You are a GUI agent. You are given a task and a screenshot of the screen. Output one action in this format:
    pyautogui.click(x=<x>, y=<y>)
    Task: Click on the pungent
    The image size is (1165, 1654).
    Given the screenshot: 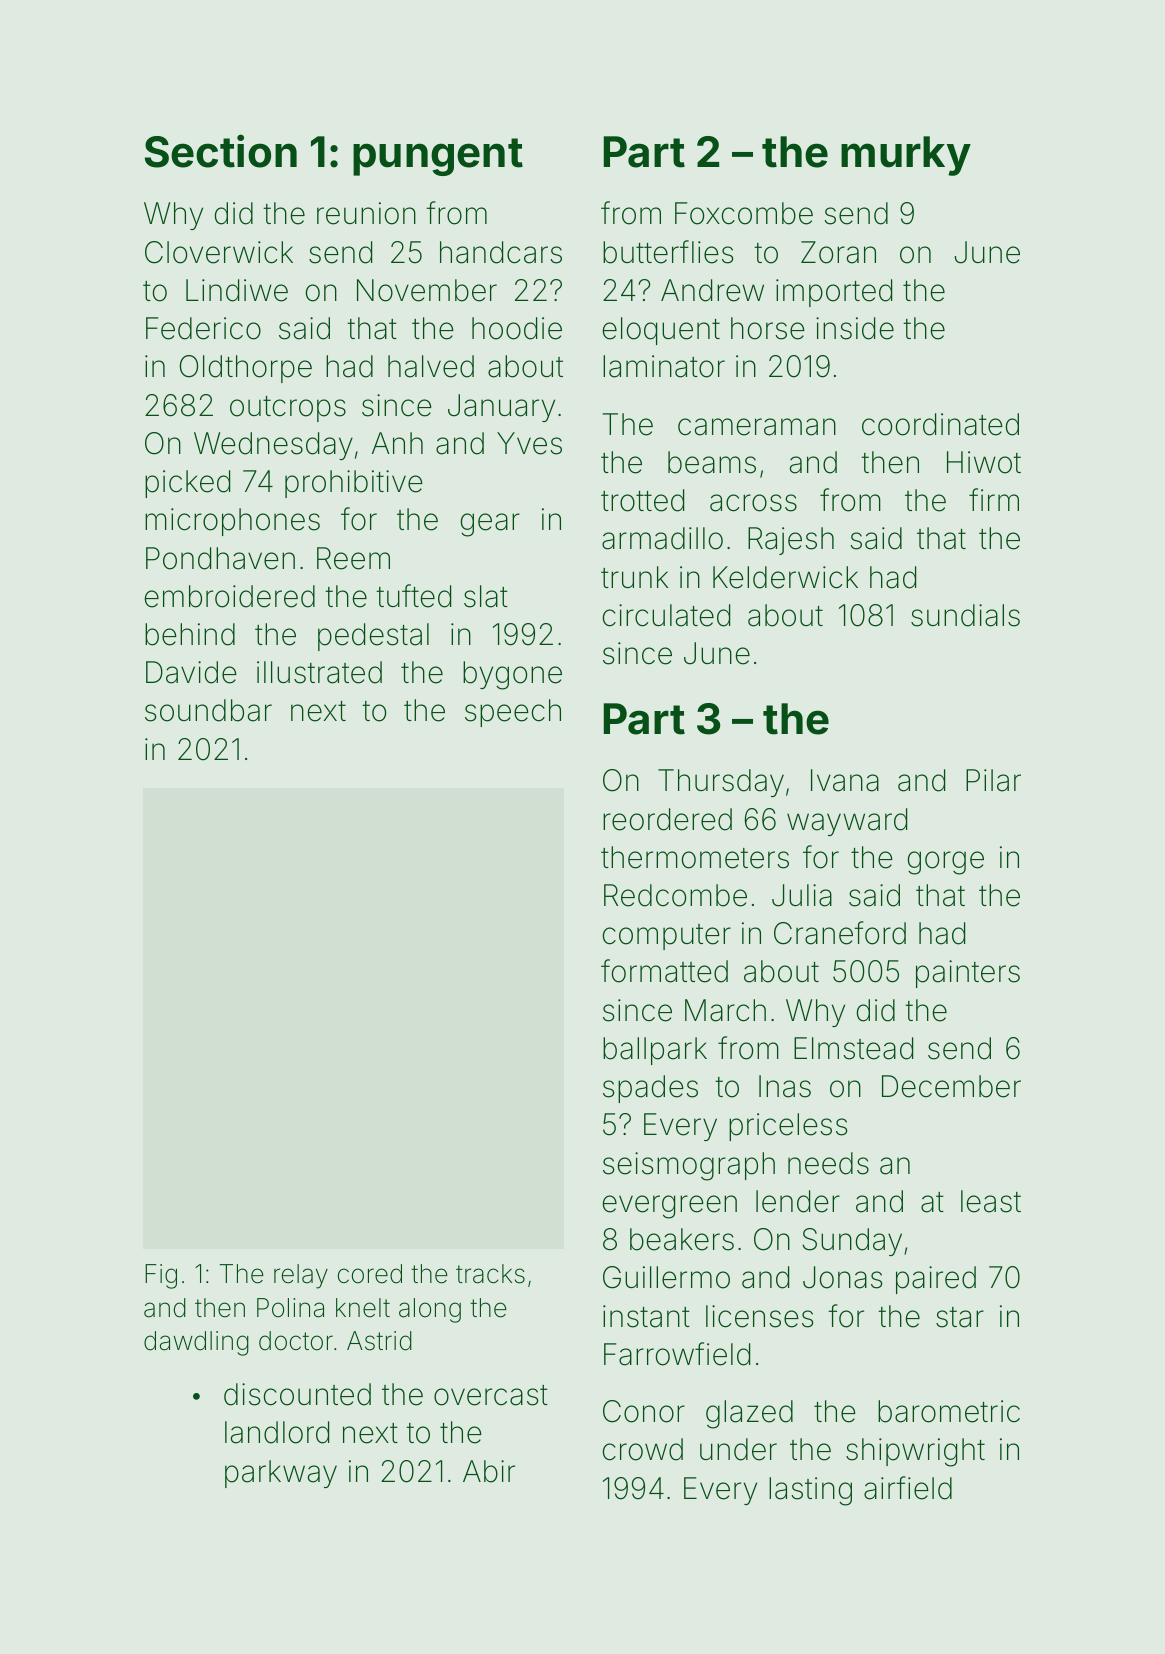 What is the action you would take?
    pyautogui.click(x=438, y=157)
